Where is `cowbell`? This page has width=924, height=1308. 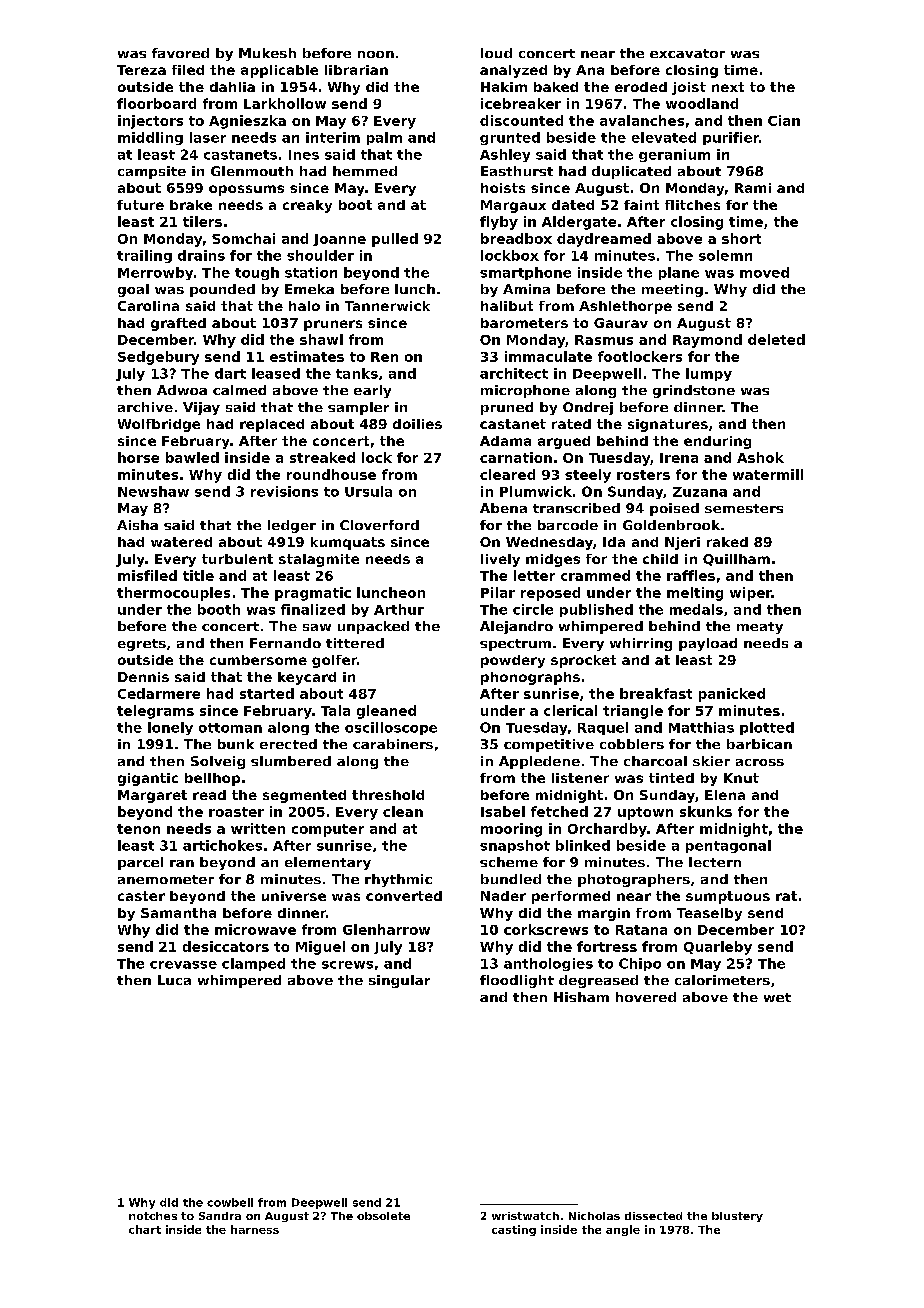
cowbell is located at coordinates (230, 1202).
